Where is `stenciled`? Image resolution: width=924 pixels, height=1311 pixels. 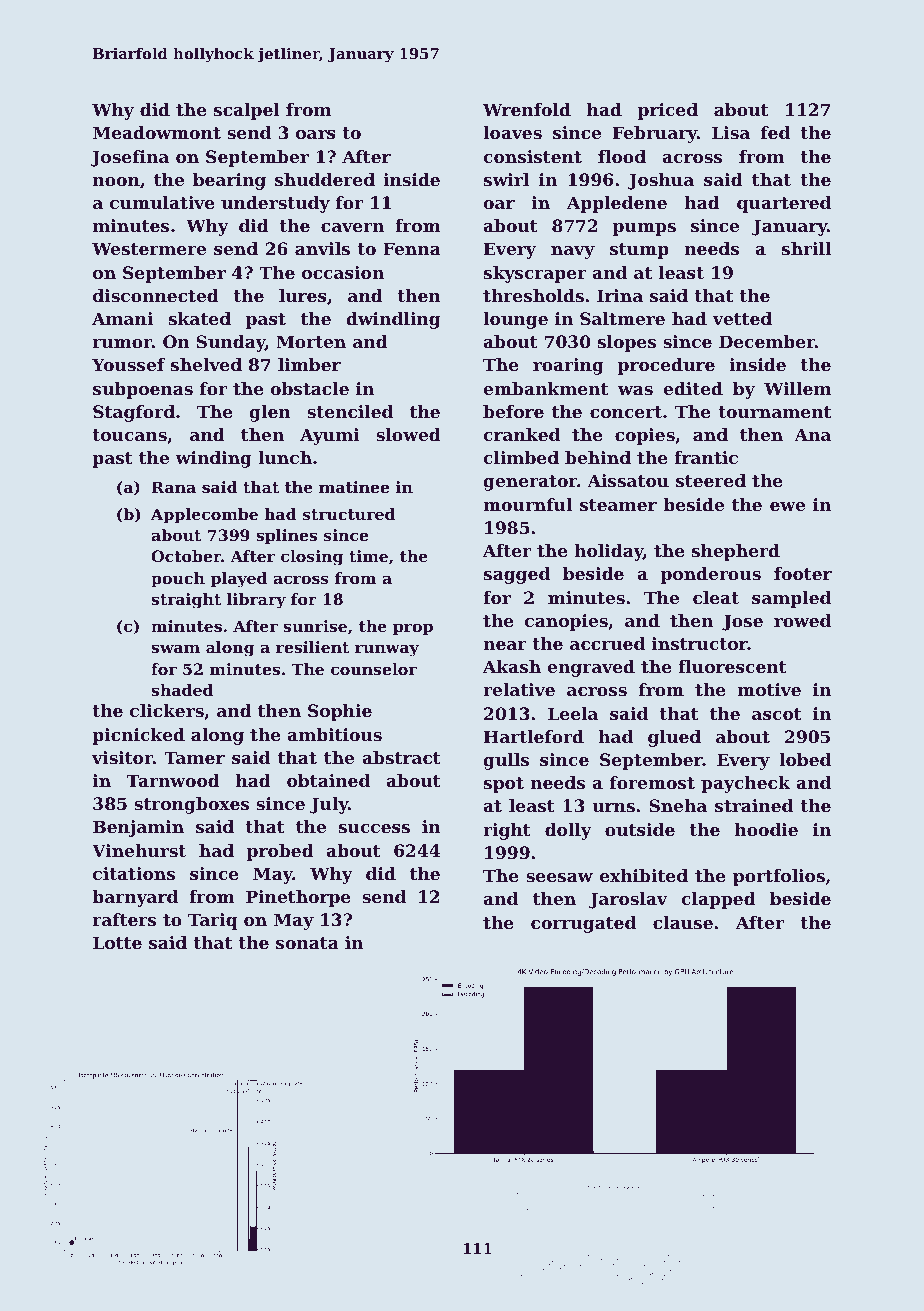 stenciled is located at coordinates (350, 411).
